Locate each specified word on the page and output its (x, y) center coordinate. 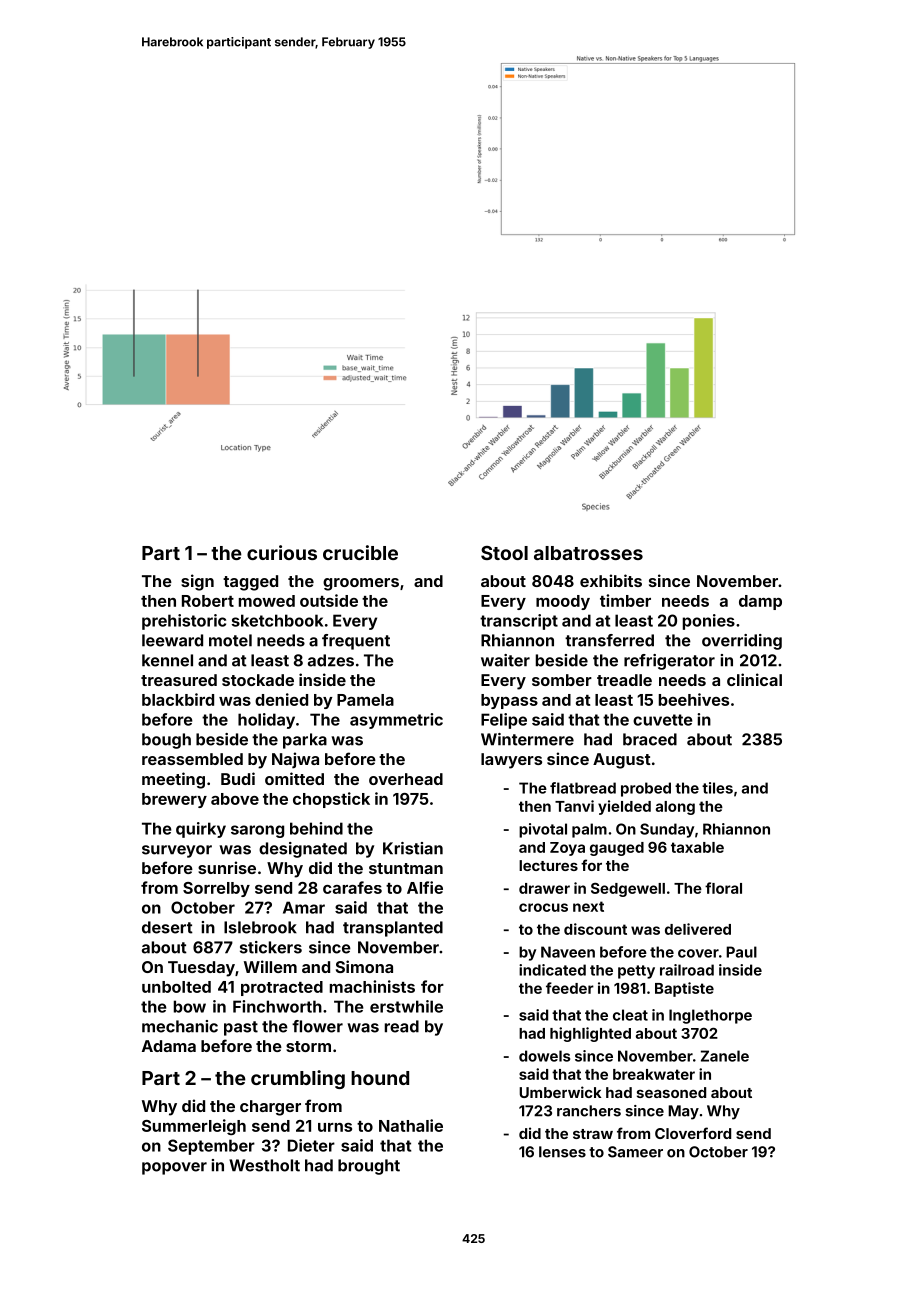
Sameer (635, 1152)
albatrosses (588, 553)
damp (760, 602)
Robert (208, 601)
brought (369, 1167)
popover (174, 1168)
